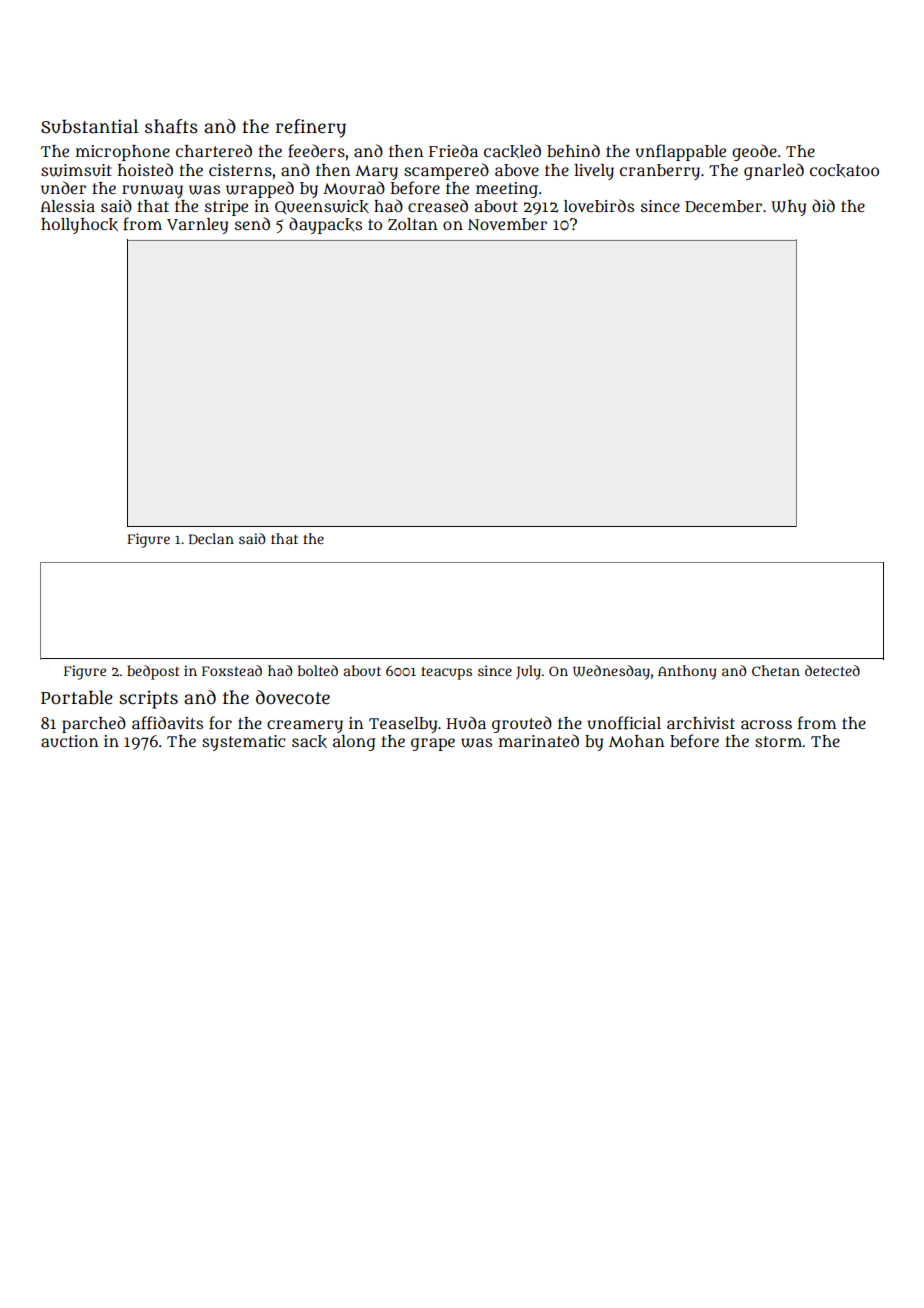 The image size is (924, 1308). I want to click on Varnley, so click(197, 226).
